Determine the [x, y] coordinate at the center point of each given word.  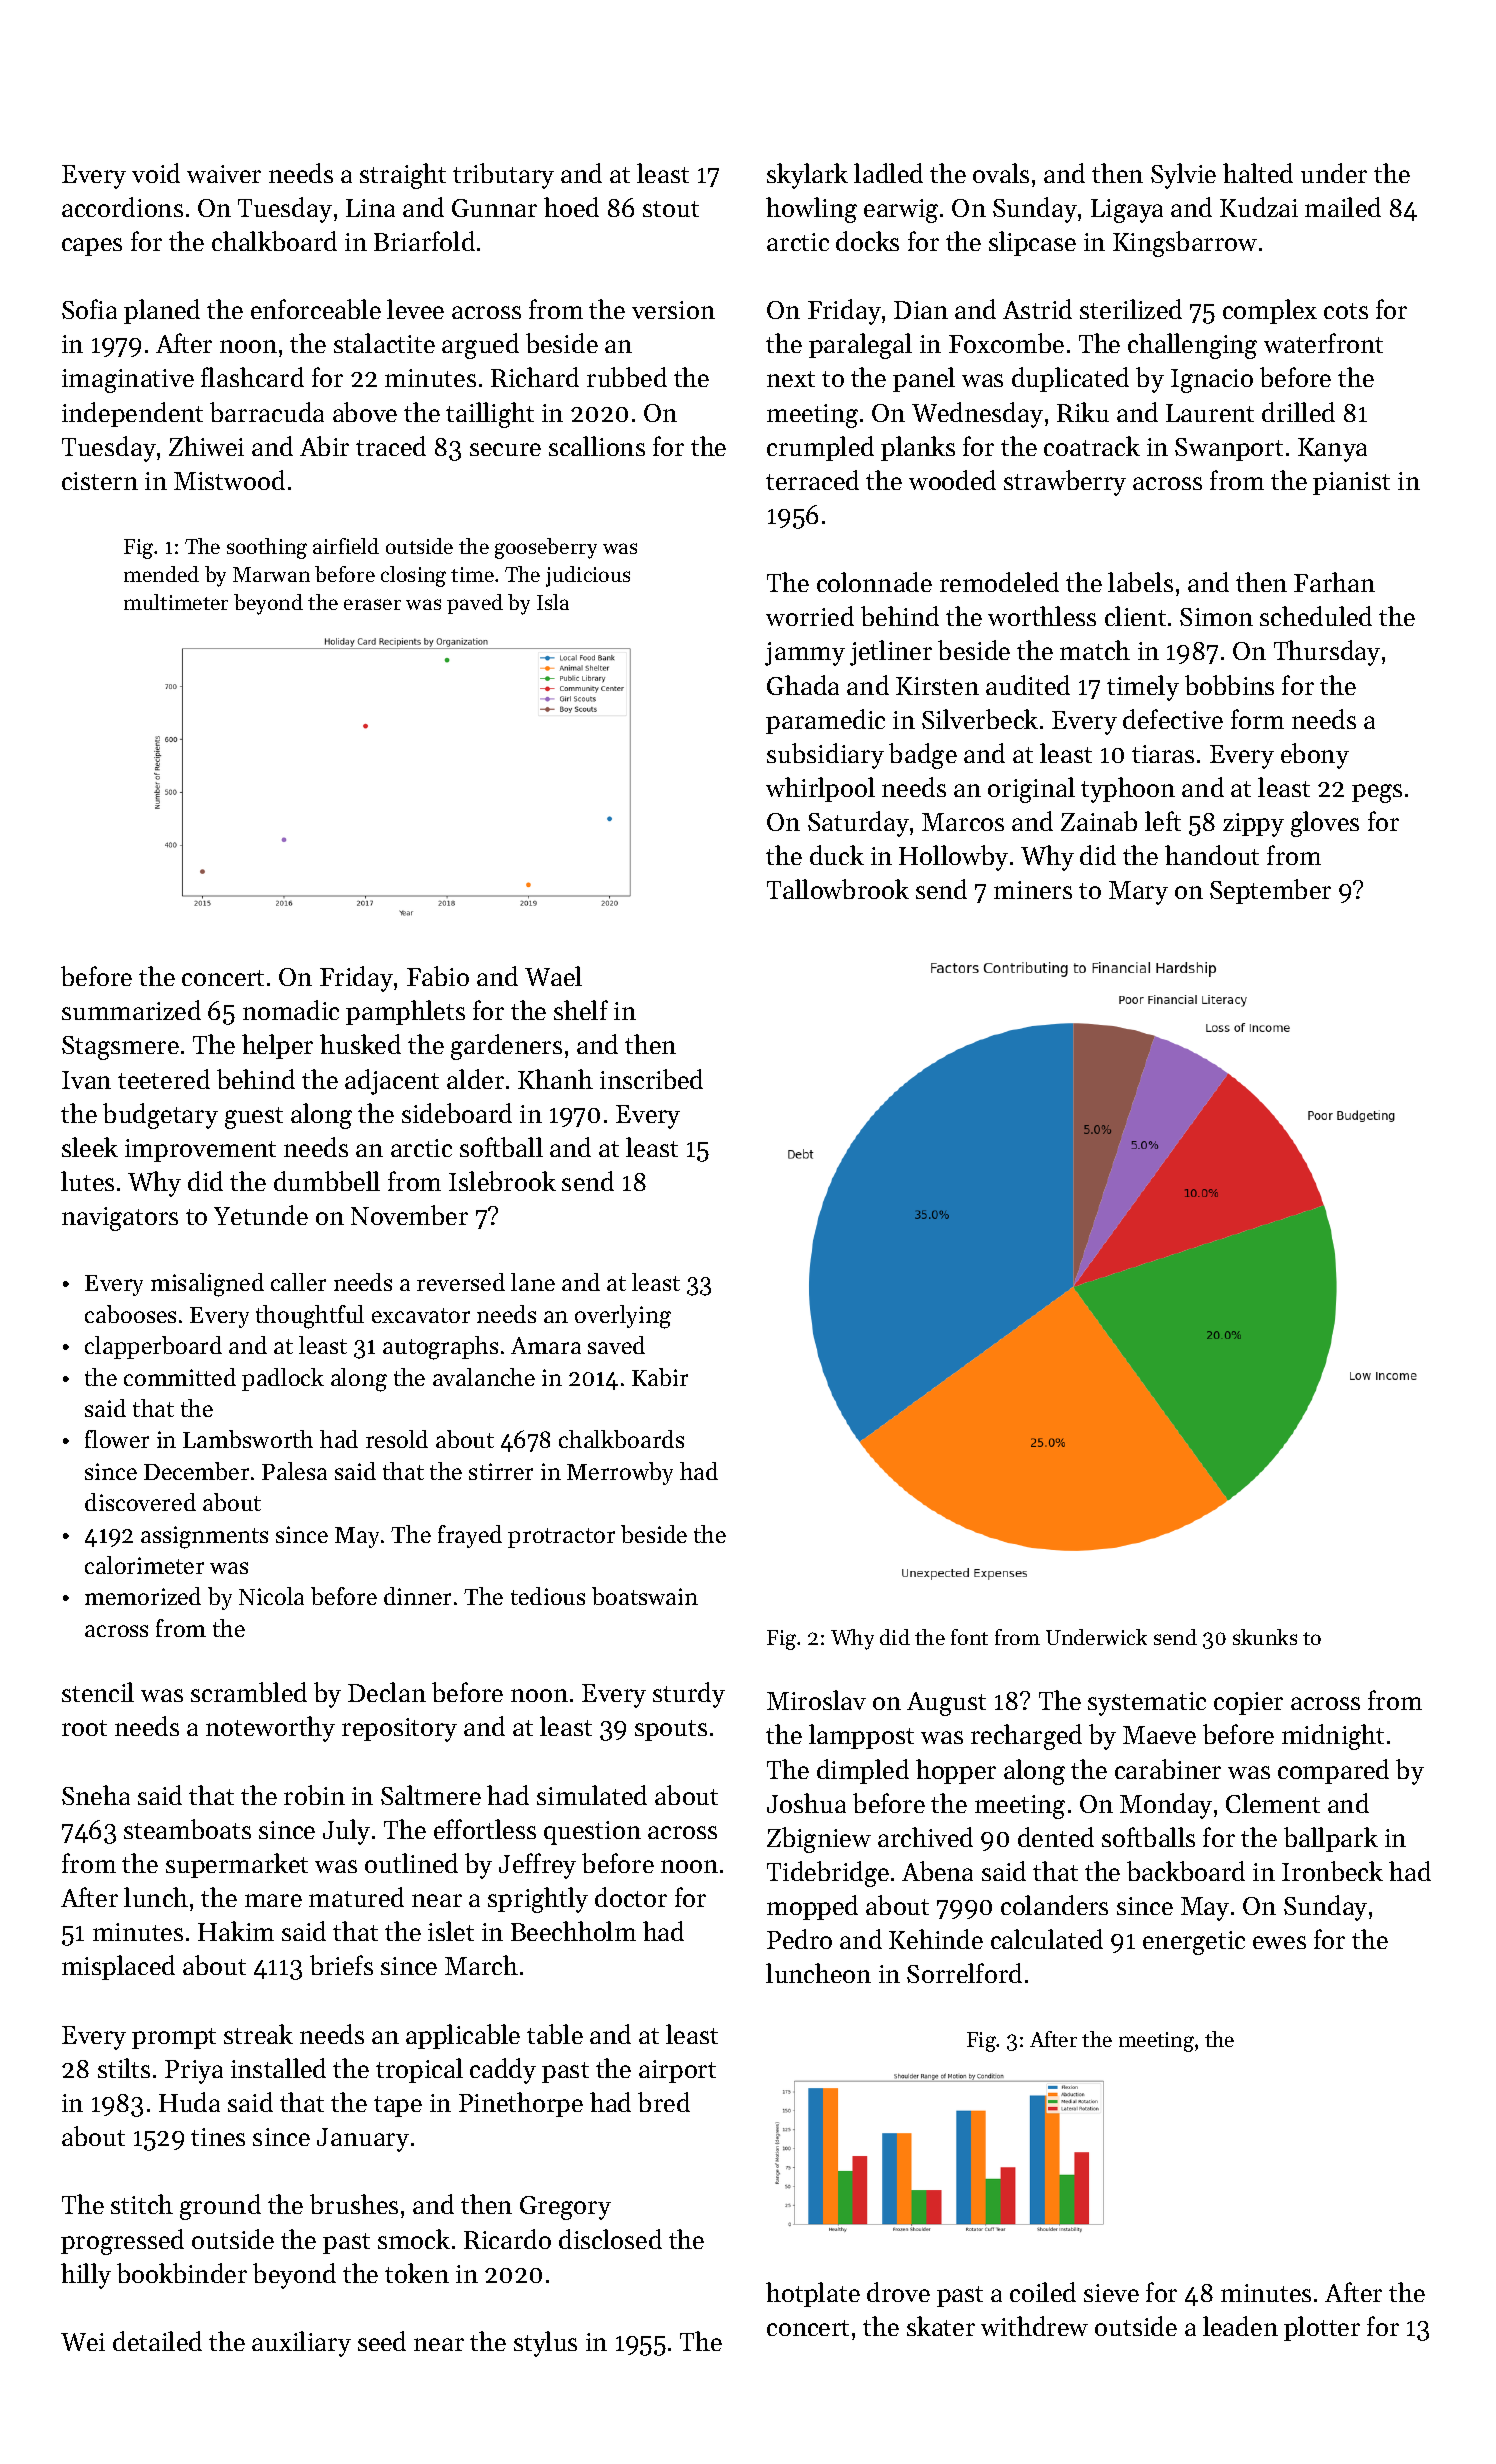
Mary [1138, 893]
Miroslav [816, 1700]
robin [314, 1795]
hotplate [813, 2294]
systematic [1147, 1704]
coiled [1043, 2292]
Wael [553, 976]
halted [1258, 173]
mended [161, 574]
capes [92, 247]
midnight [1333, 1737]
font [969, 1637]
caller [298, 1282]
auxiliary [301, 2344]
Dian [921, 310]
